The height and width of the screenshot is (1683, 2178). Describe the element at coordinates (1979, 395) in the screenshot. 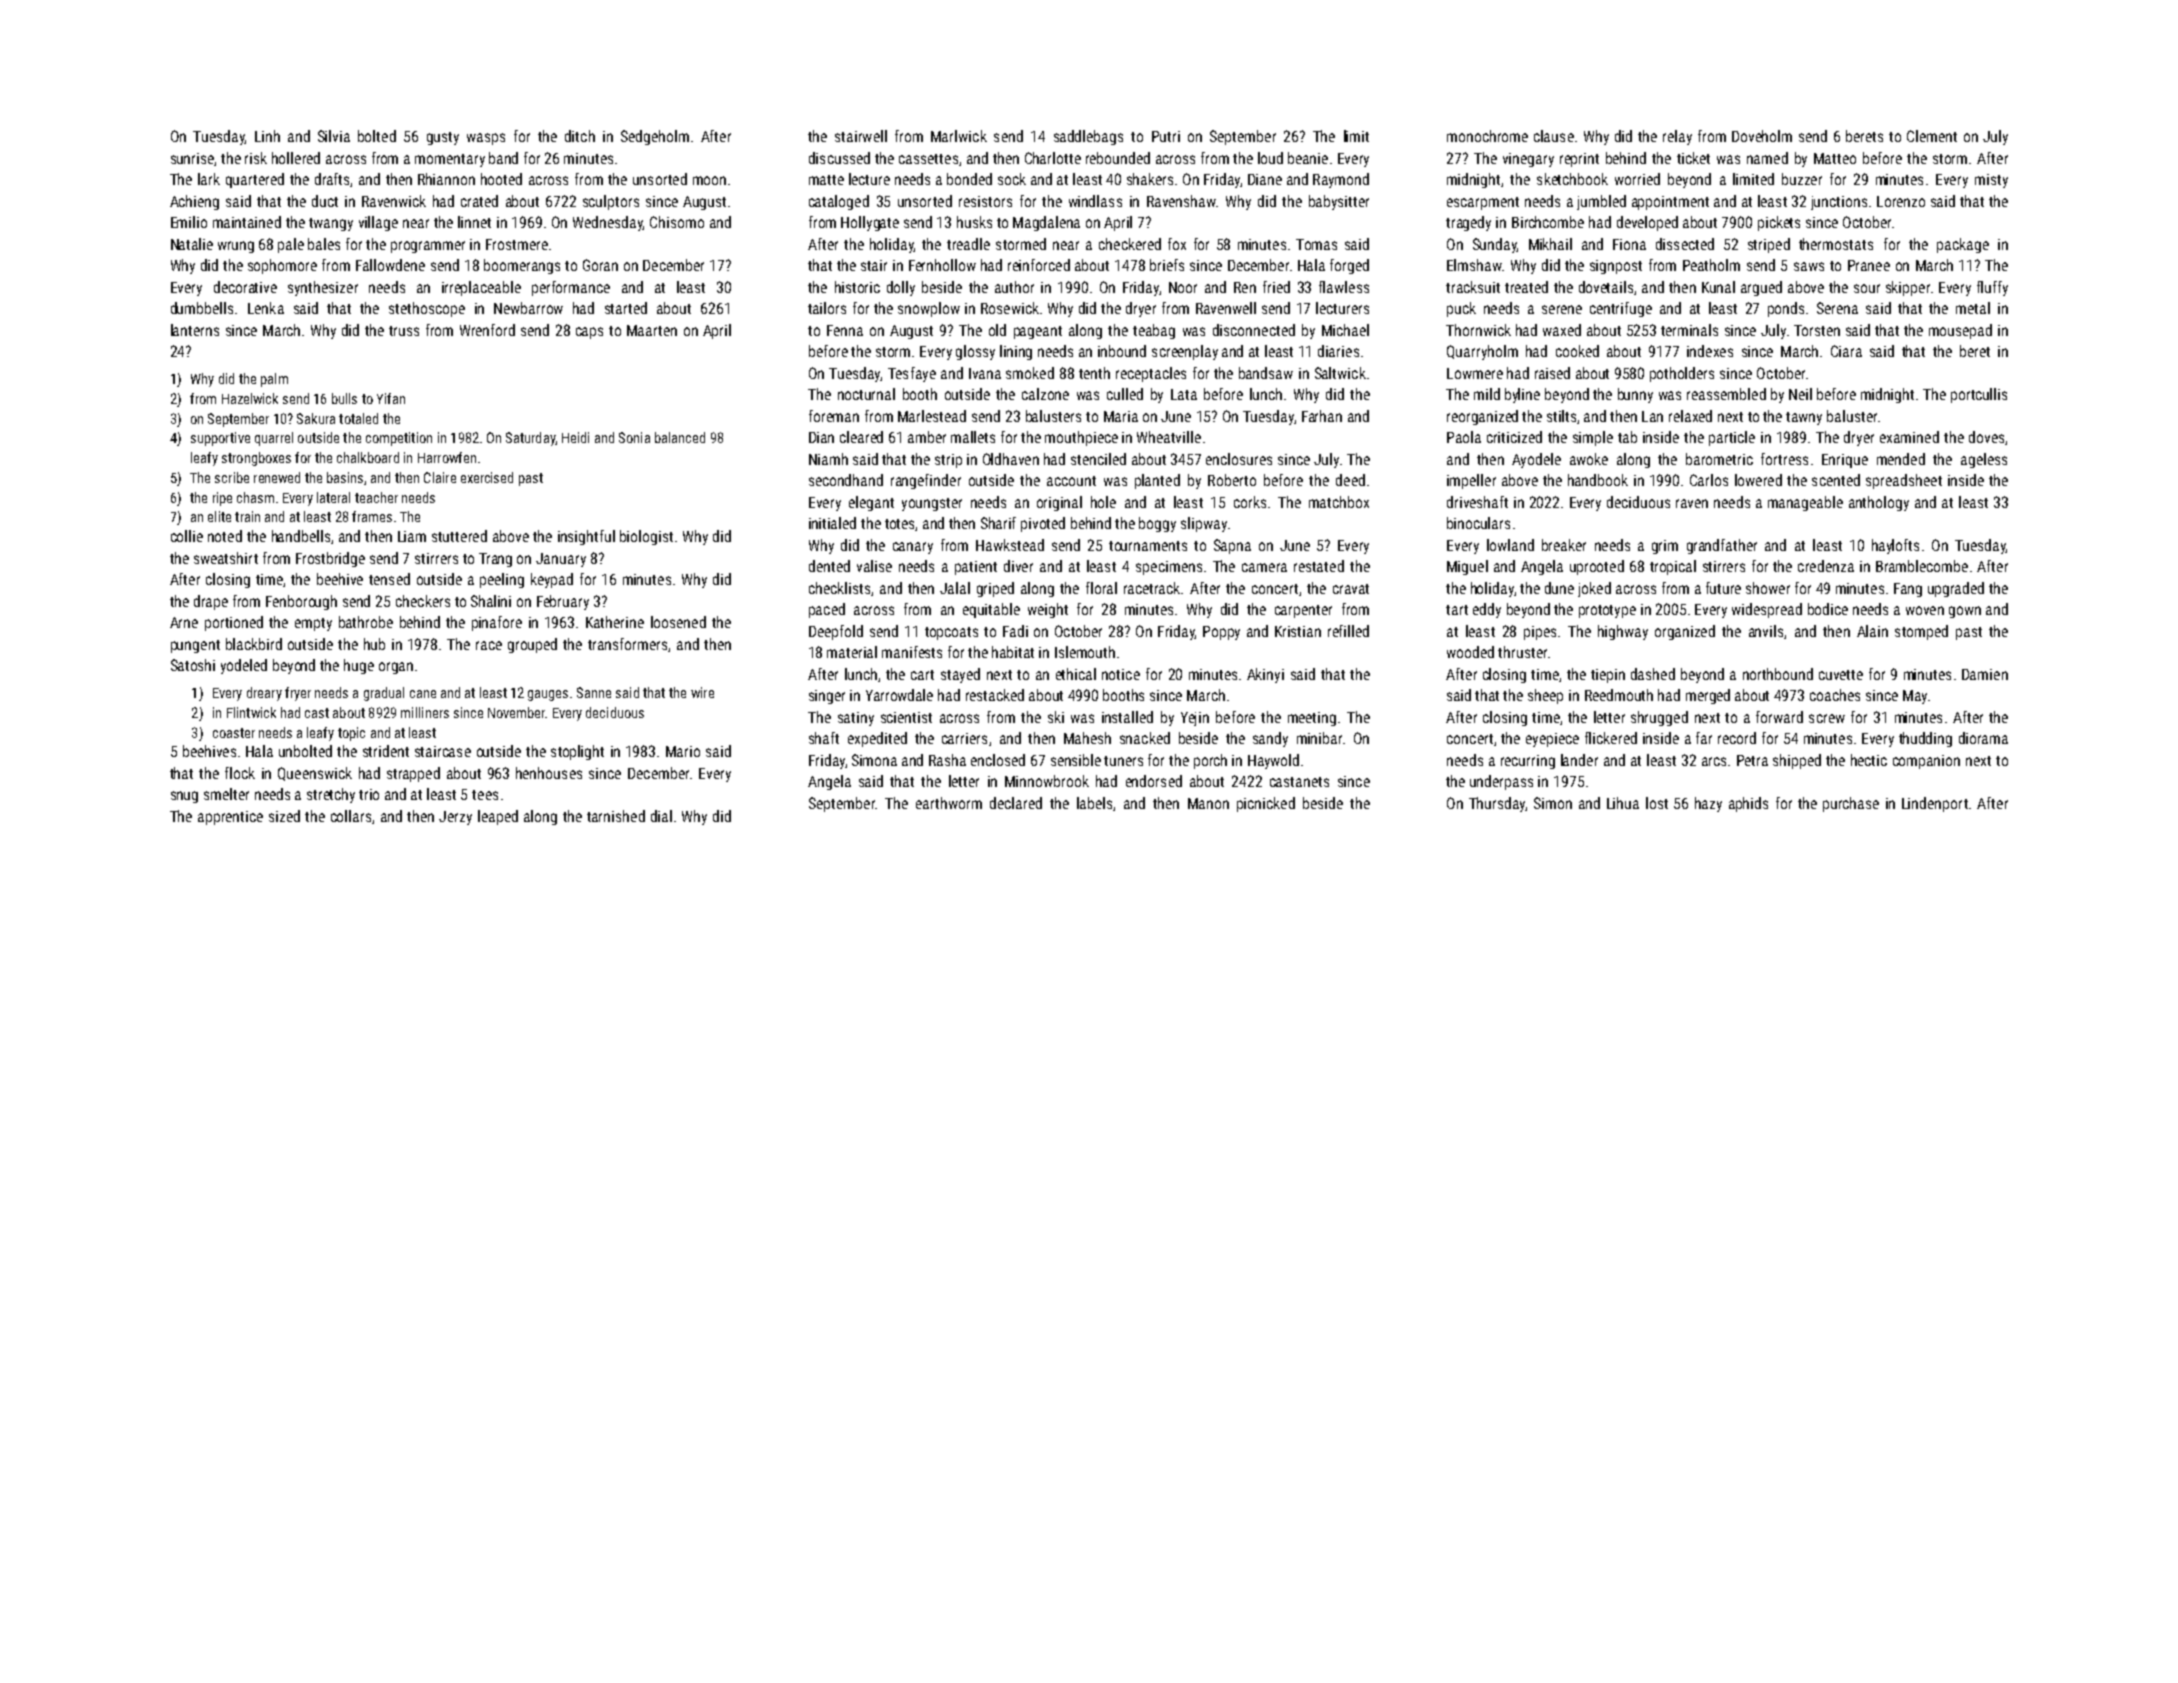

I see `portcullis` at that location.
